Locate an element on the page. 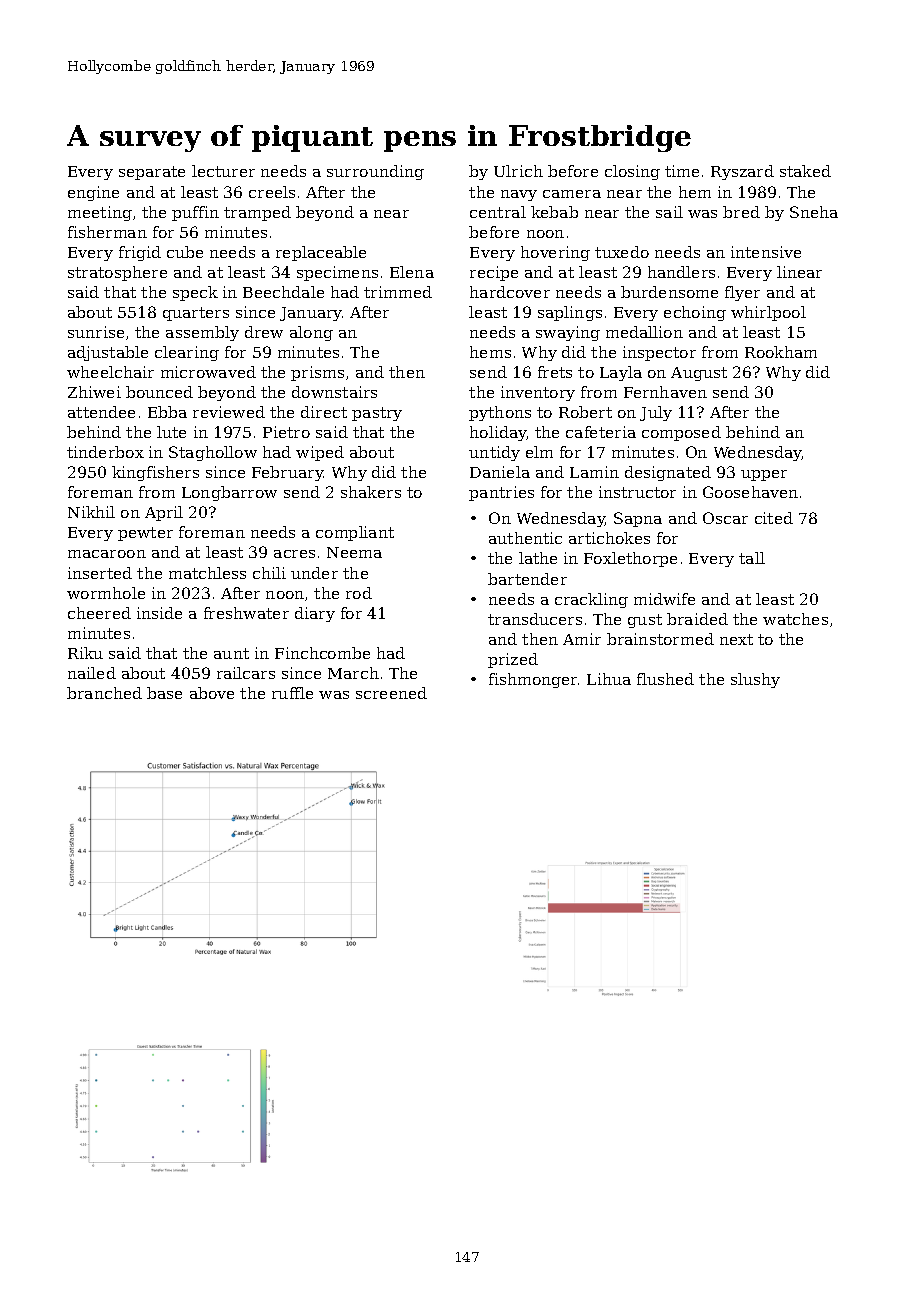  lecturer is located at coordinates (223, 171).
